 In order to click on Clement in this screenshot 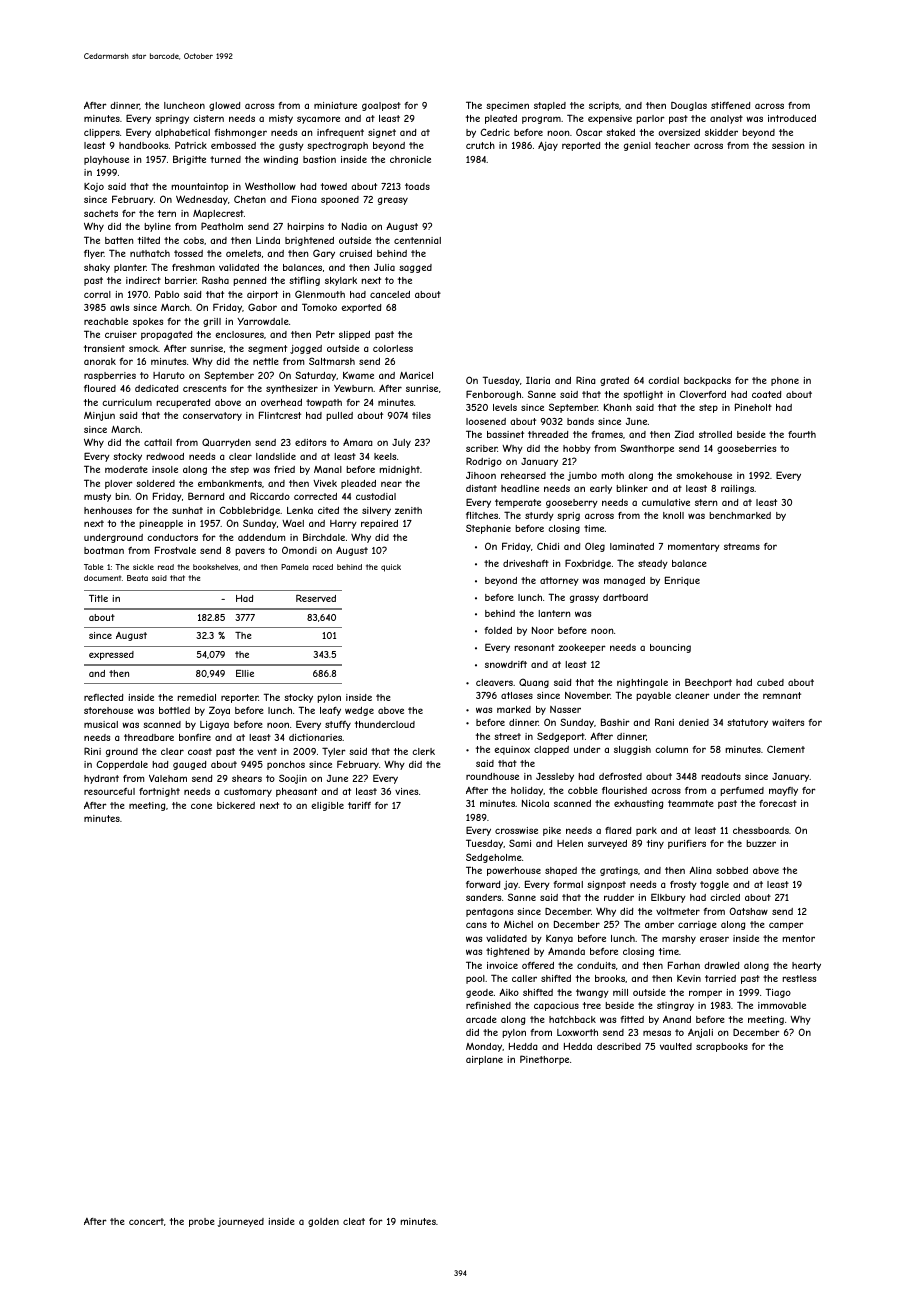, I will do `click(786, 749)`.
